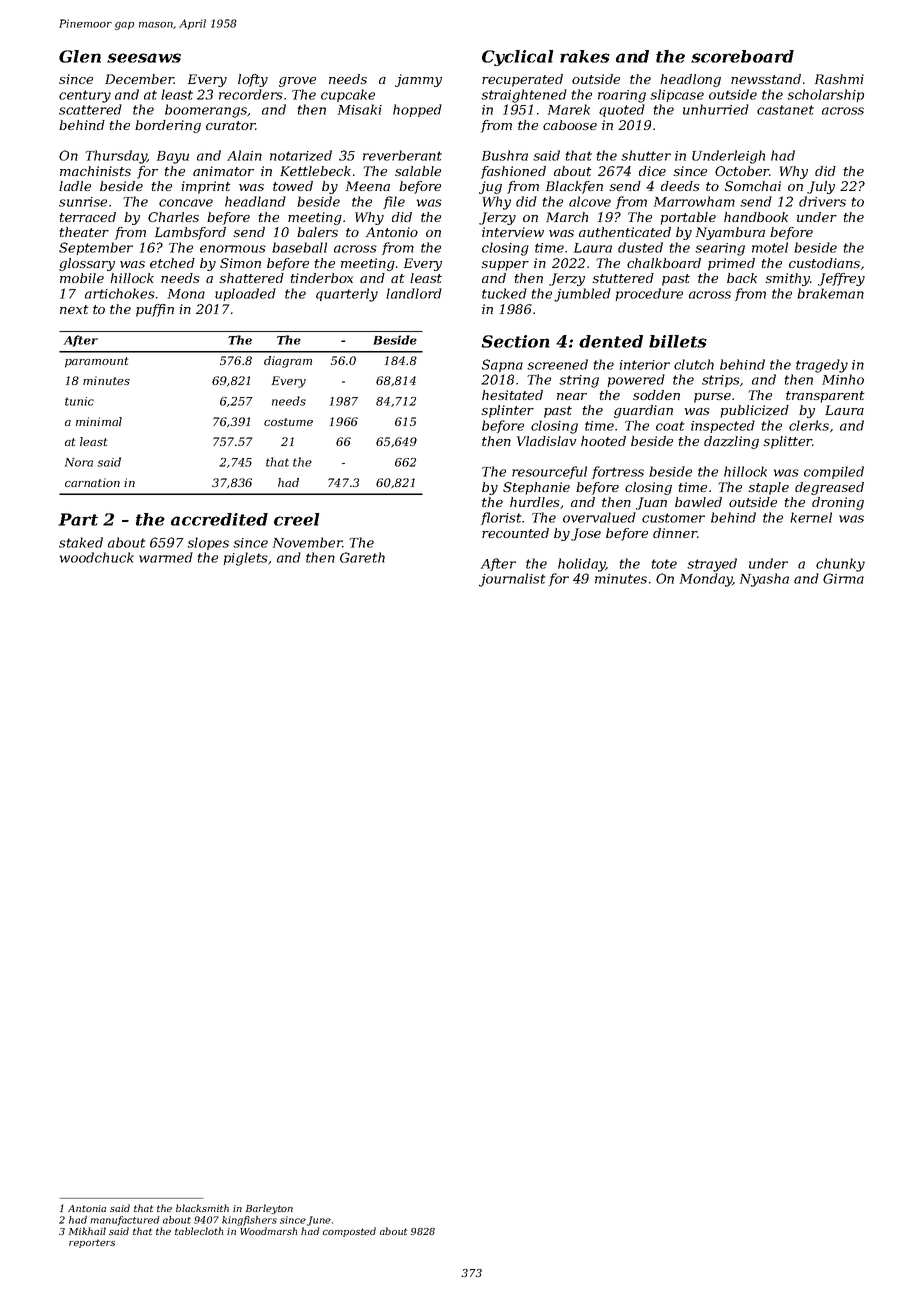 The width and height of the document is (924, 1308). What do you see at coordinates (166, 557) in the document?
I see `warmed` at bounding box center [166, 557].
